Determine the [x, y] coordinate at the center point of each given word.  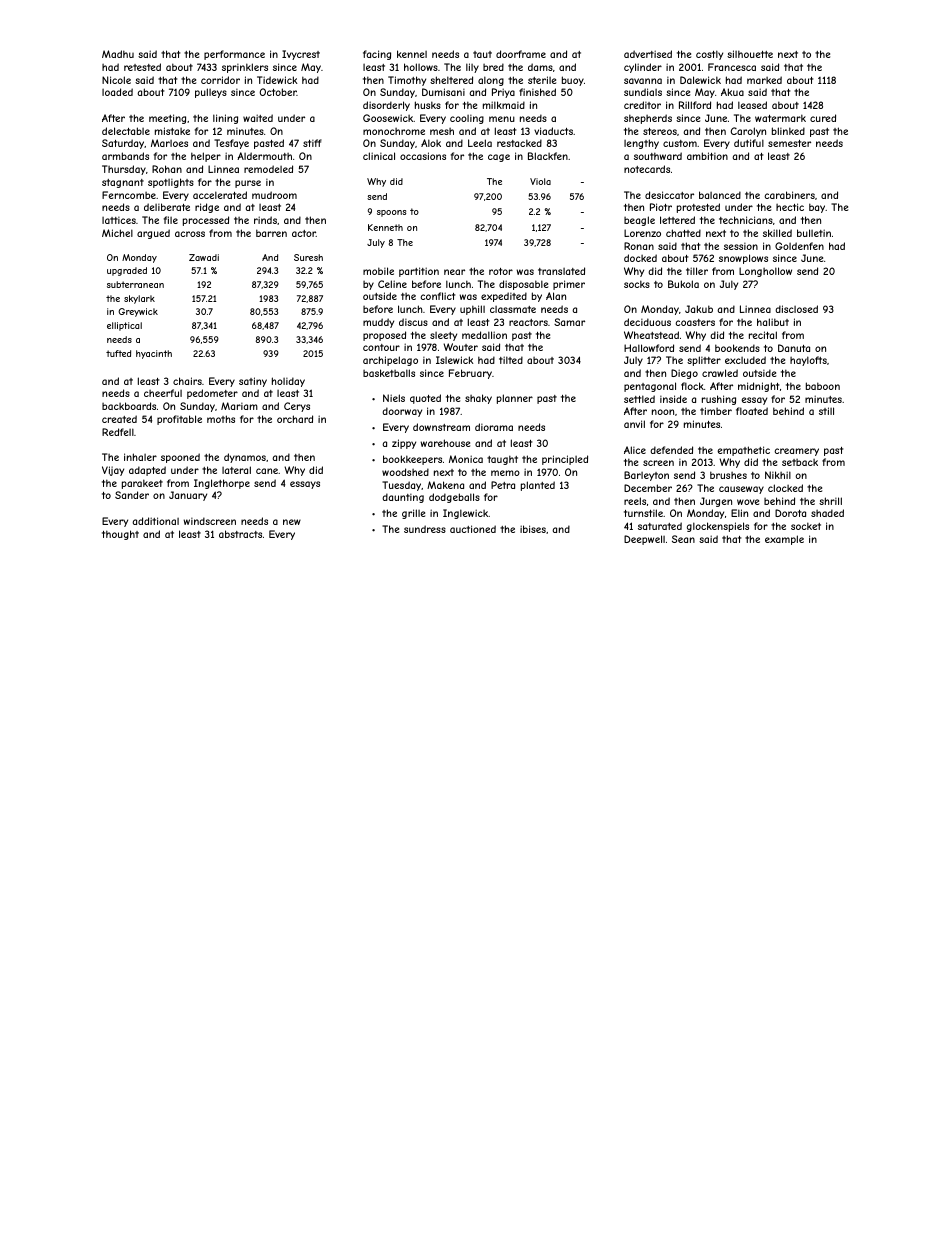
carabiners [789, 195]
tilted [511, 360]
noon [663, 412]
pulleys [211, 93]
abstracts [240, 534]
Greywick [138, 312]
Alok [431, 143]
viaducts [553, 131]
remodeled [268, 169]
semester [789, 143]
